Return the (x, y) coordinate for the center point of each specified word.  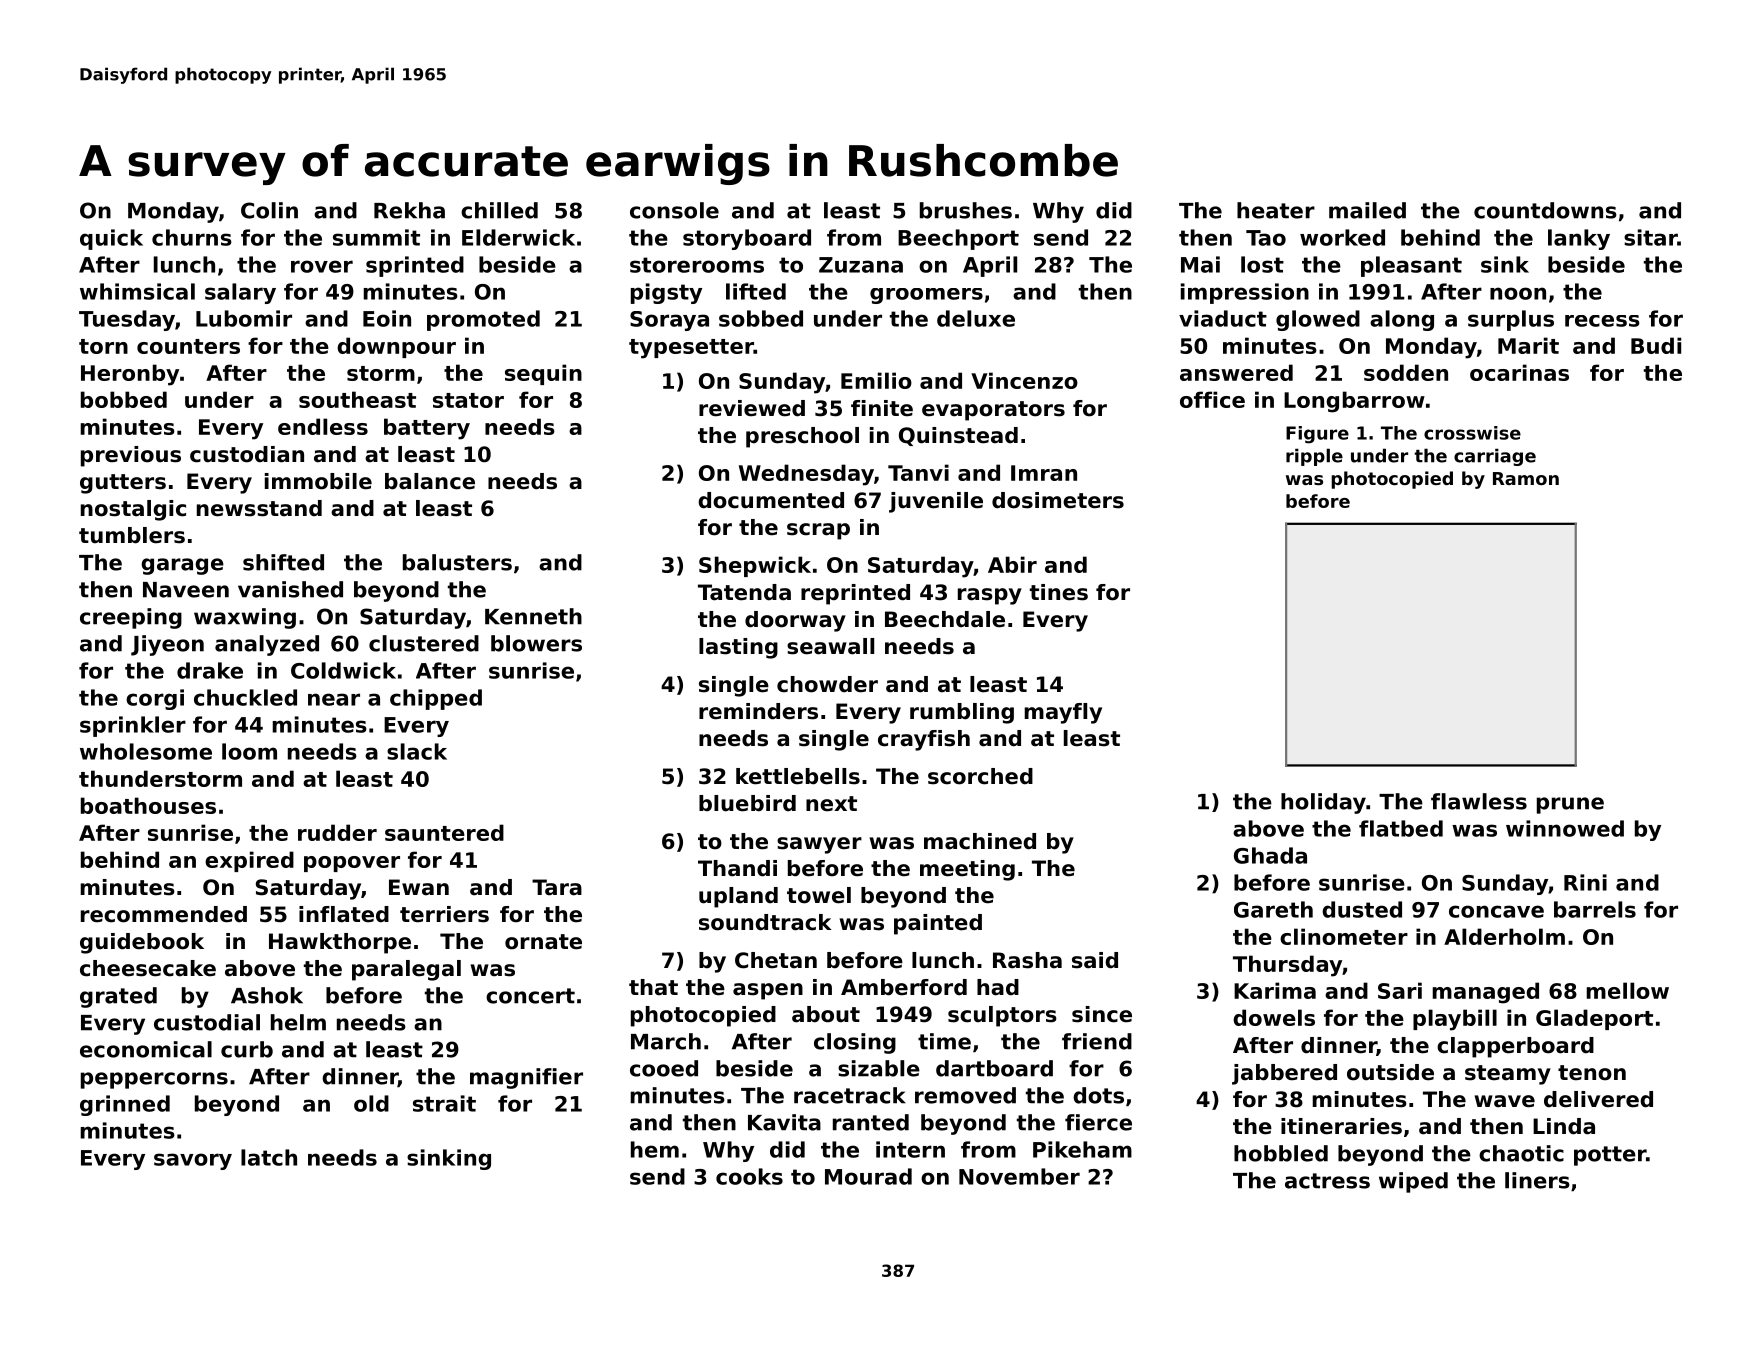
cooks (749, 1176)
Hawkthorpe (340, 943)
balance (430, 481)
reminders (758, 711)
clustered (424, 643)
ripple (1314, 457)
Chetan (776, 960)
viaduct (1223, 318)
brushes (966, 210)
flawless (1479, 801)
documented (771, 500)
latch (269, 1157)
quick (111, 239)
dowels (1274, 1017)
